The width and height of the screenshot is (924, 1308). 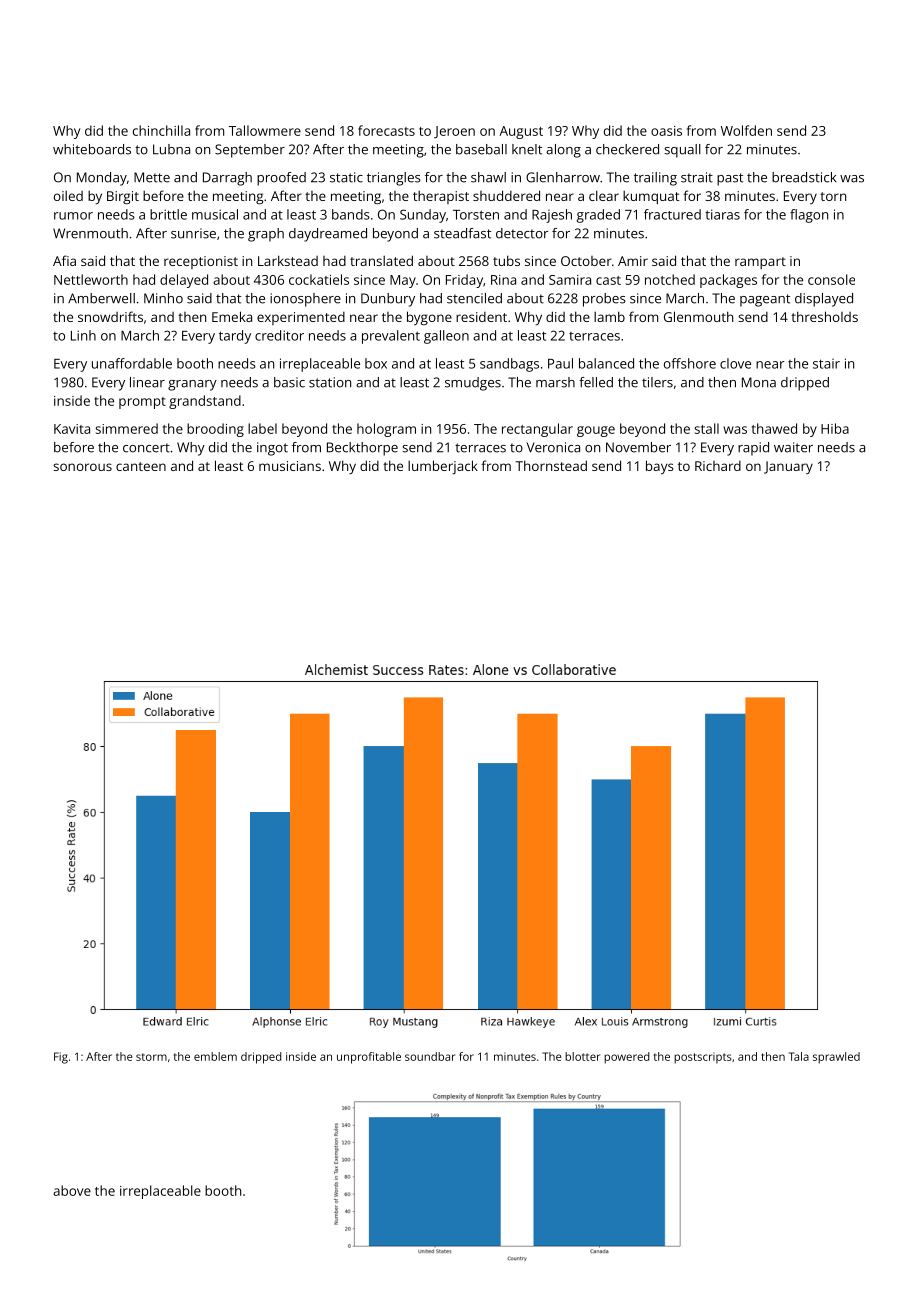 I want to click on above, so click(x=72, y=1190).
